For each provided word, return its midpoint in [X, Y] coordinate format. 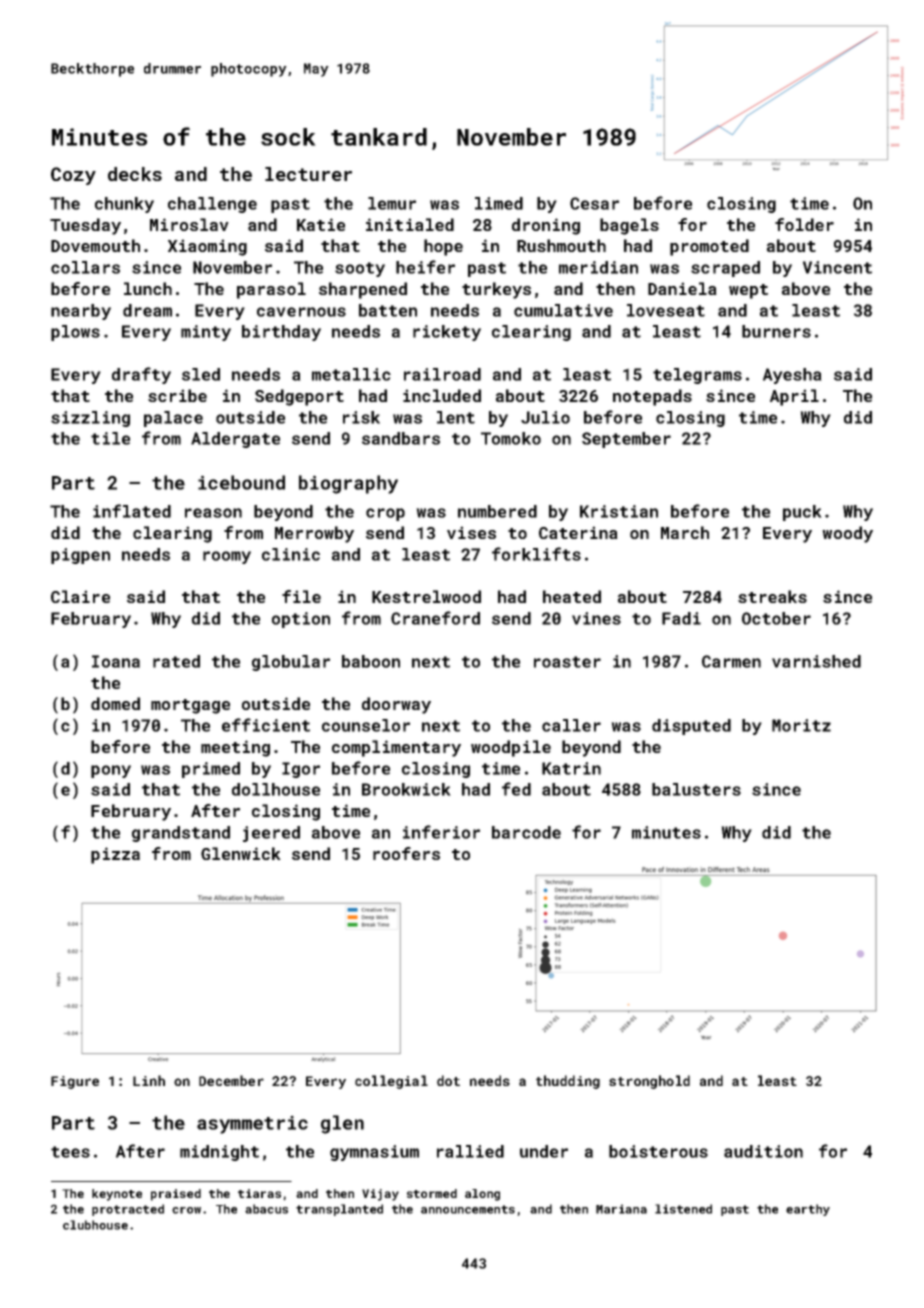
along [482, 1195]
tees [70, 1152]
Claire [80, 596]
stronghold [649, 1082]
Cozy [73, 176]
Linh [149, 1080]
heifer [425, 267]
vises [471, 532]
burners [776, 331]
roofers [406, 853]
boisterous [658, 1151]
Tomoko [511, 438]
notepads [652, 397]
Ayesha [792, 376]
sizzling [90, 419]
